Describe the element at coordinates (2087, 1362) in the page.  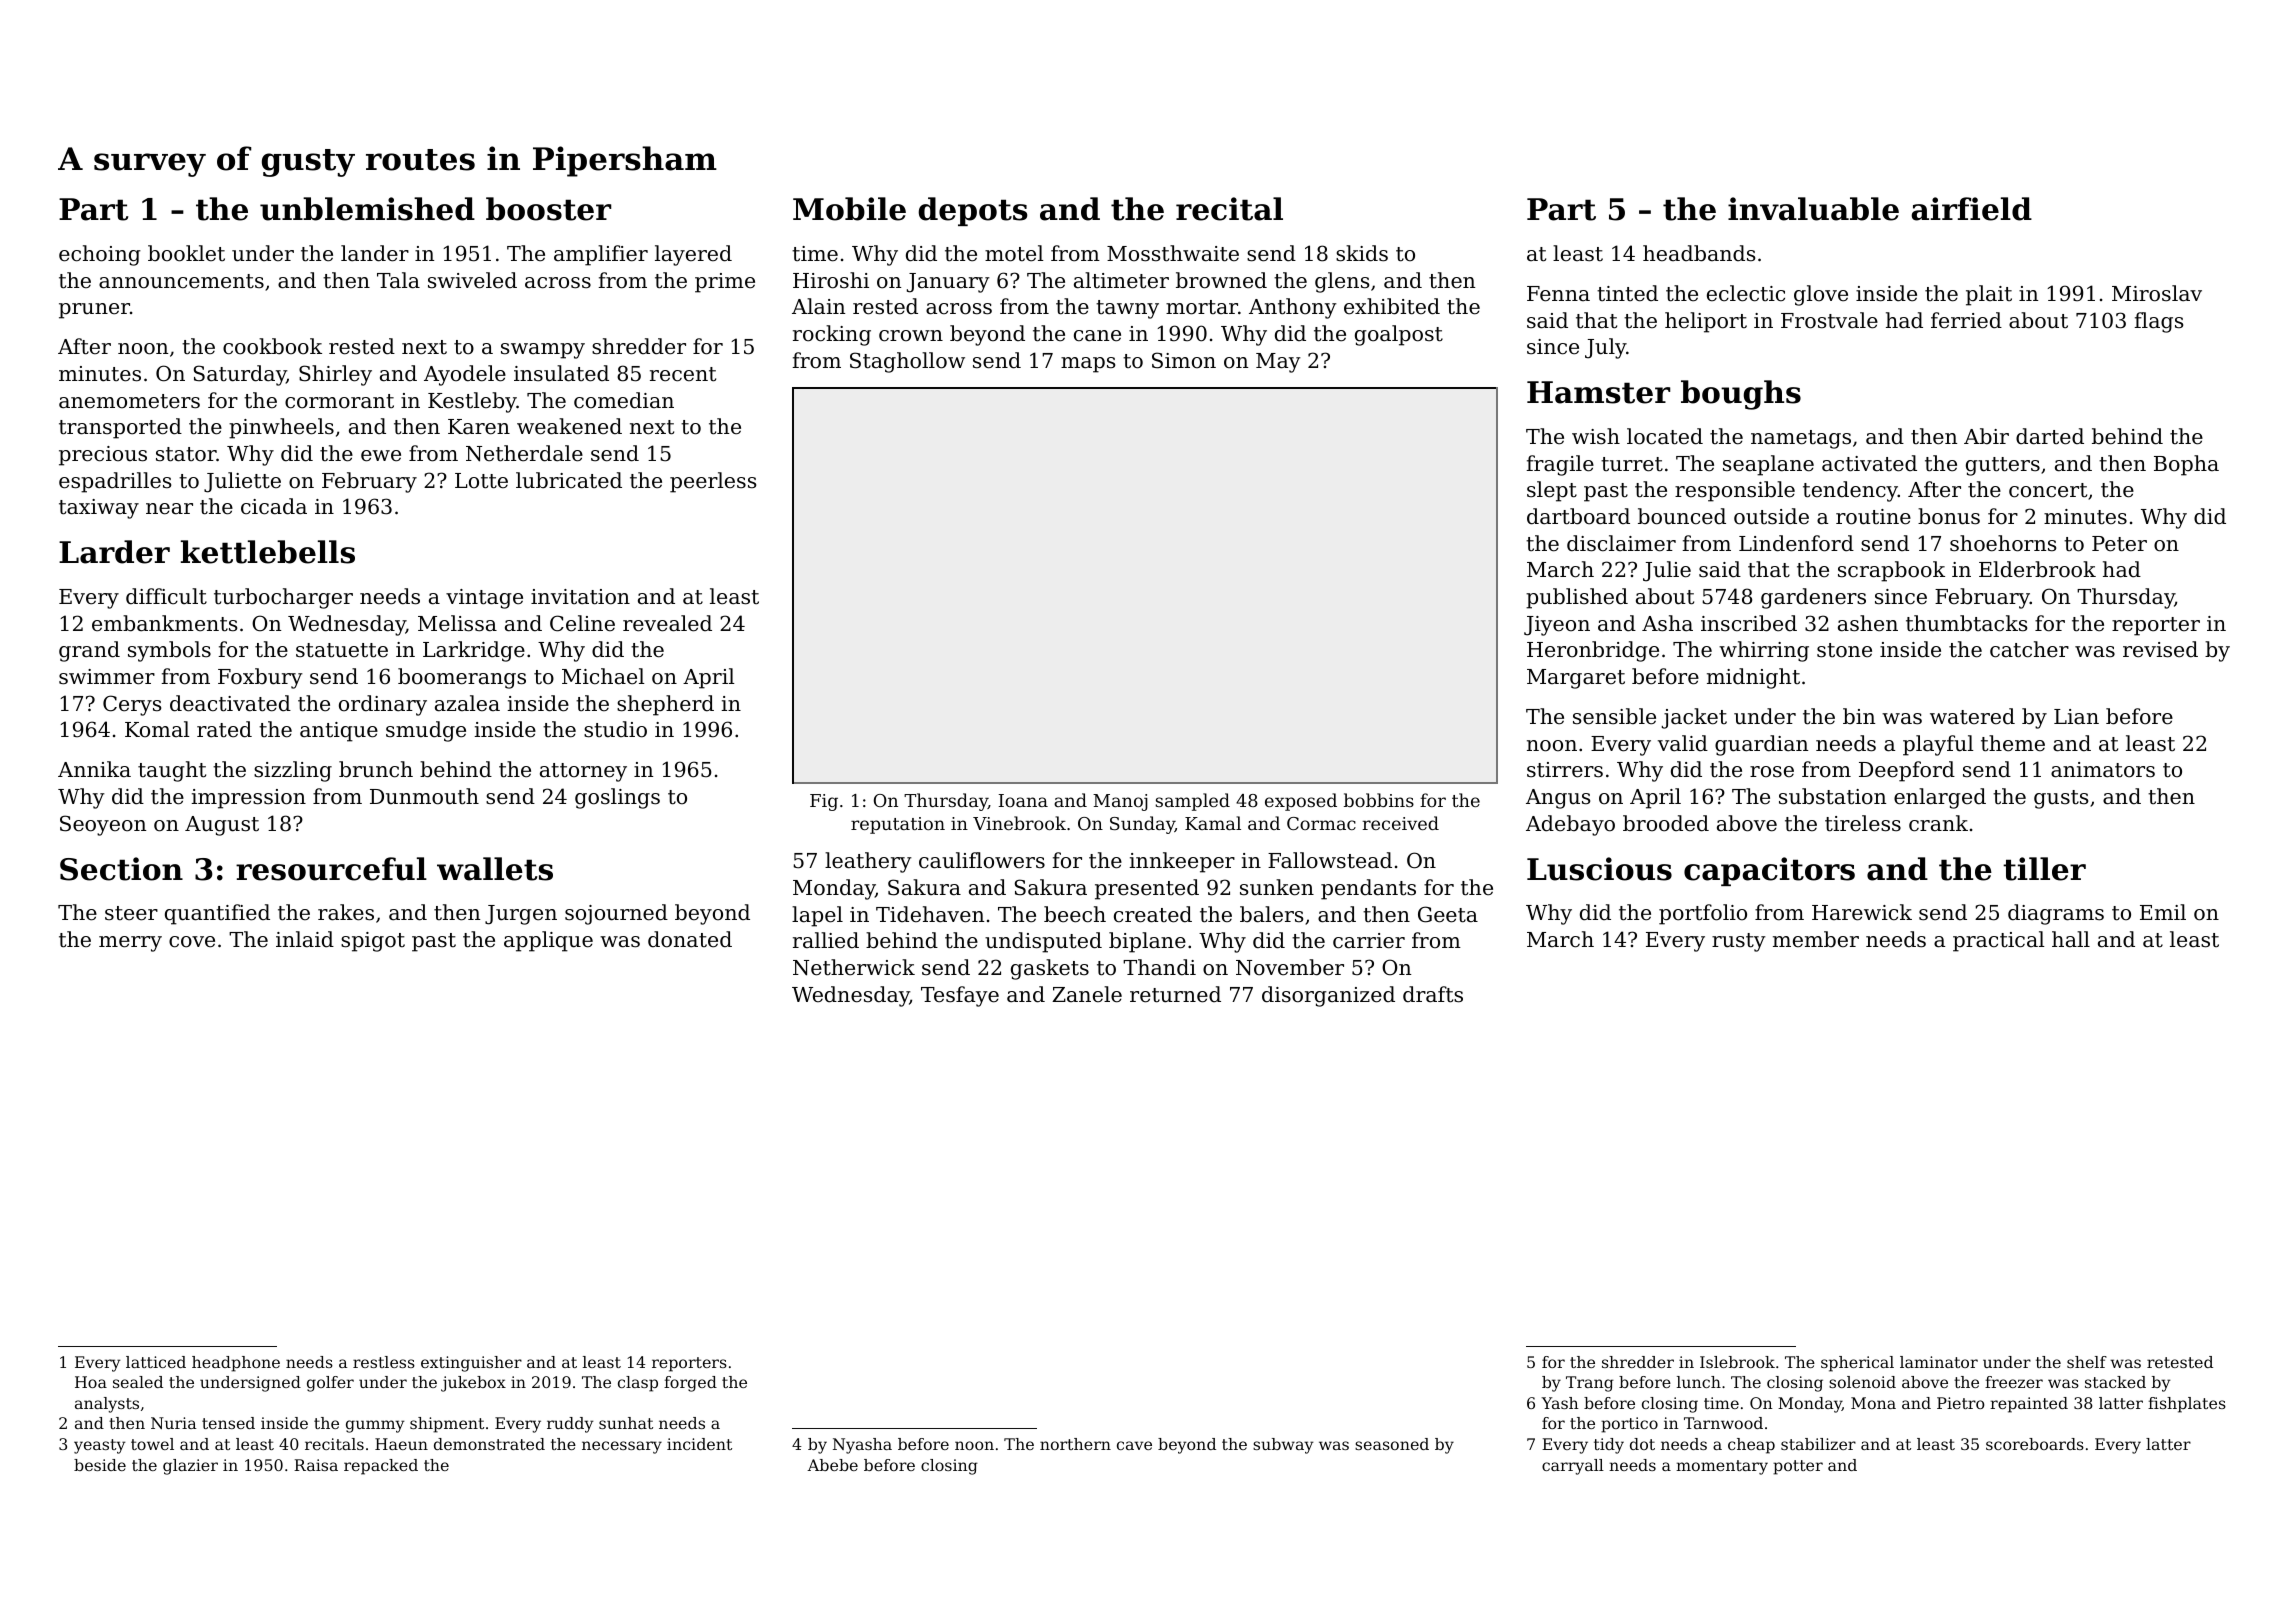
I see `shelf` at that location.
